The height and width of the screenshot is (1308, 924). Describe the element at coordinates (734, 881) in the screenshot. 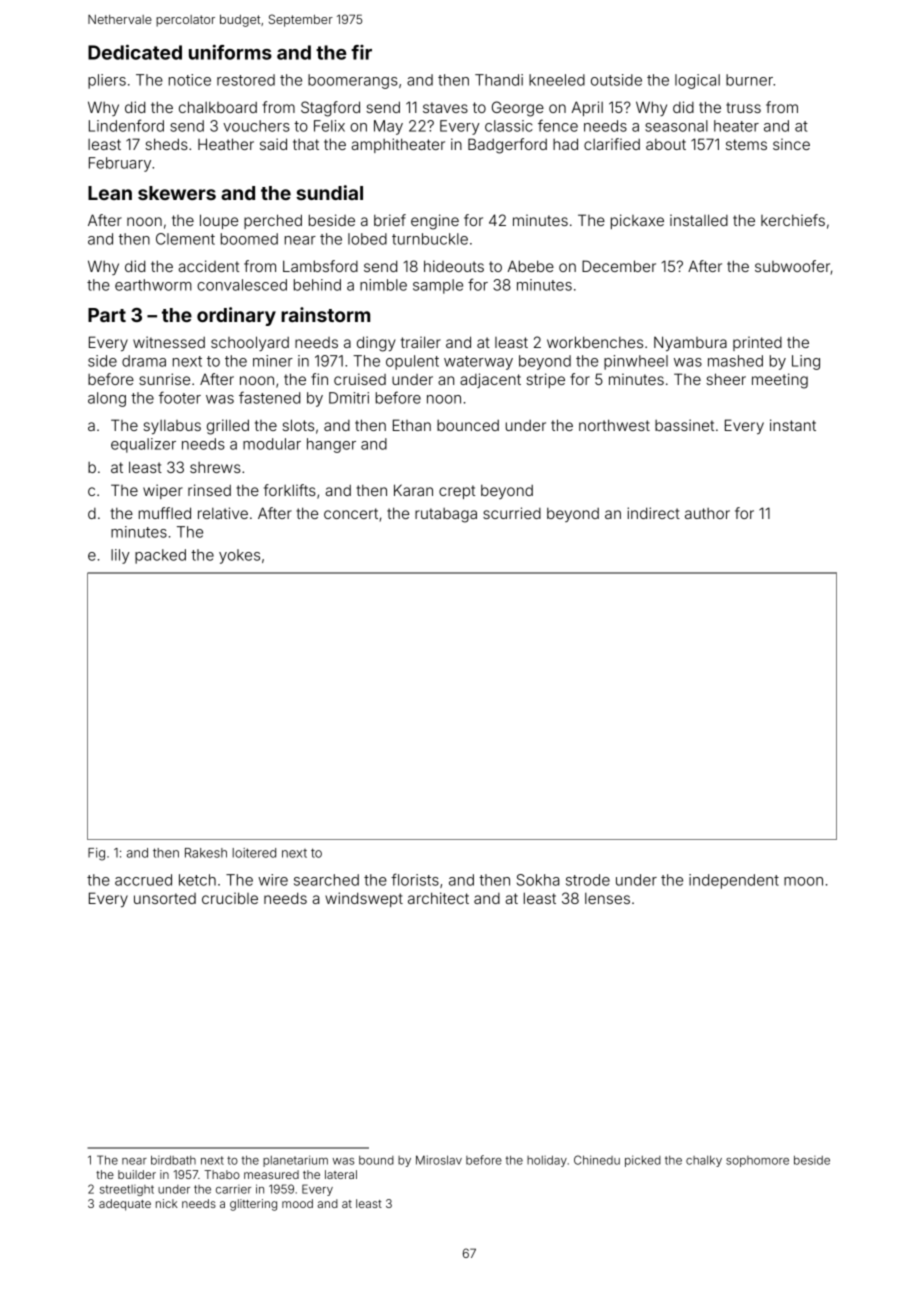

I see `independent` at that location.
